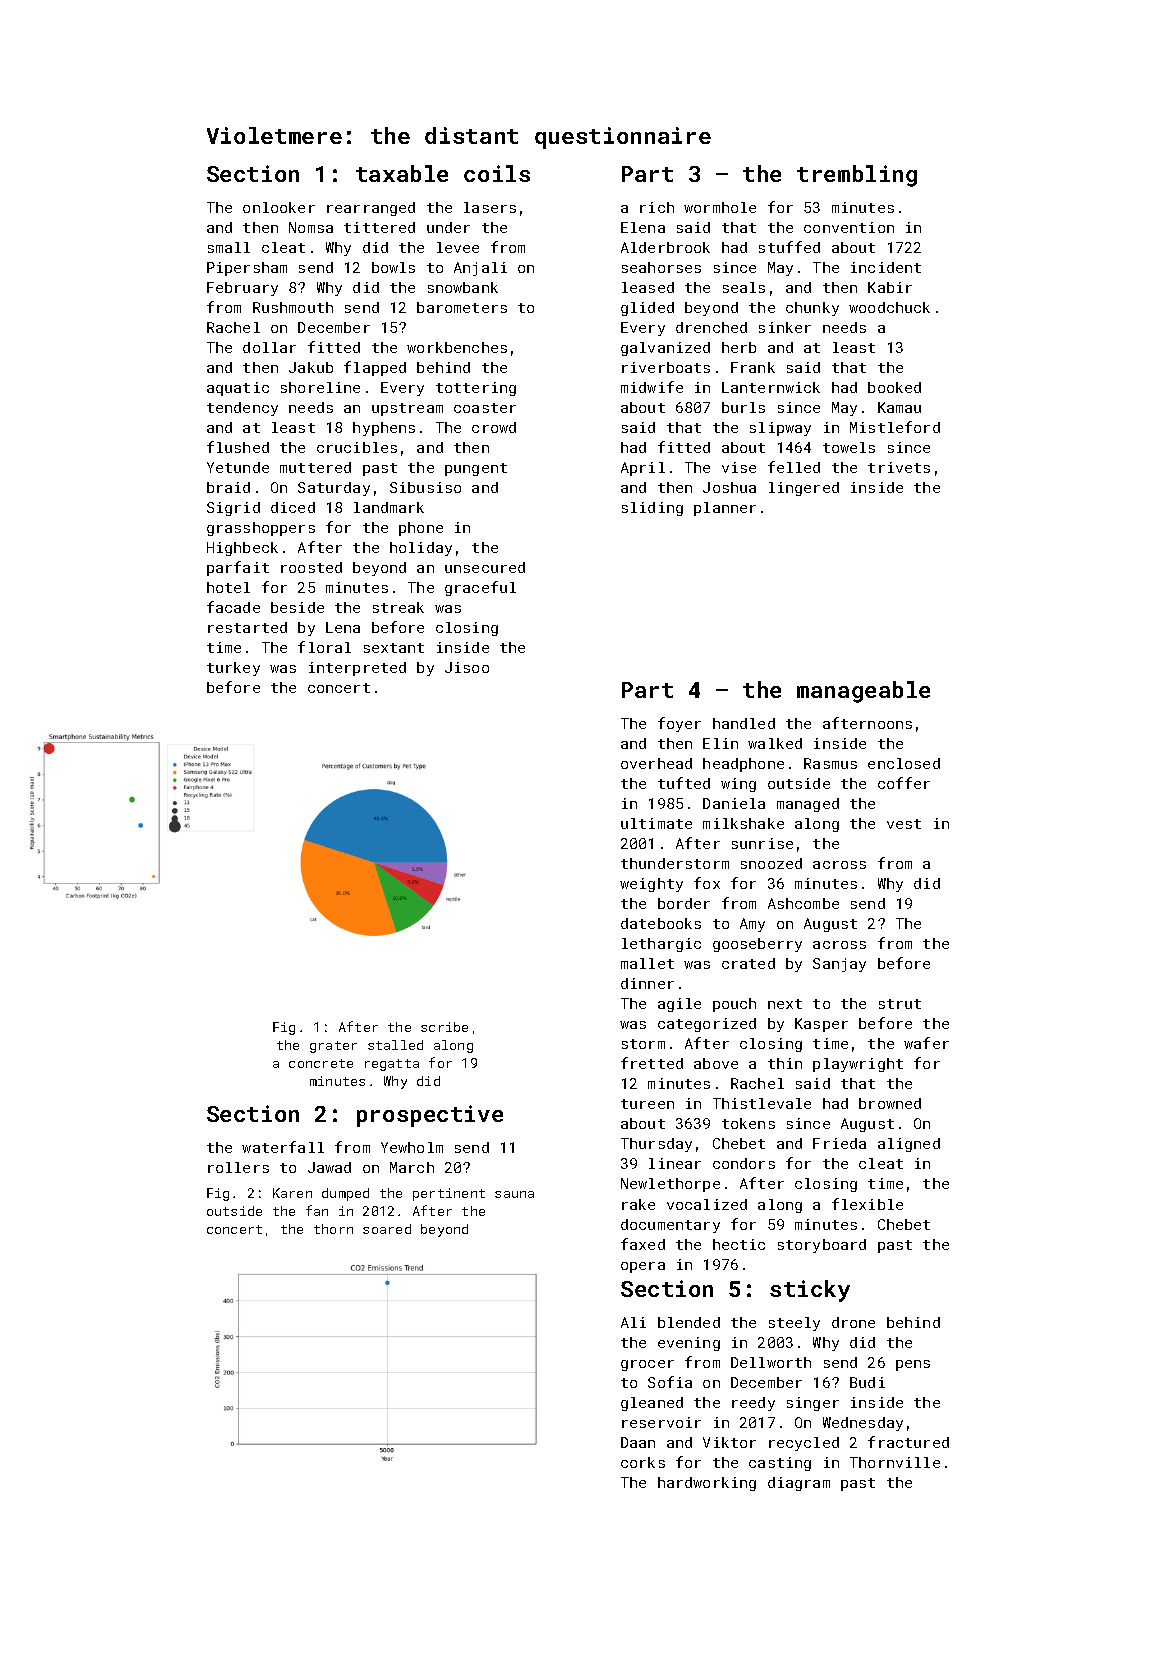  I want to click on coils, so click(497, 173).
